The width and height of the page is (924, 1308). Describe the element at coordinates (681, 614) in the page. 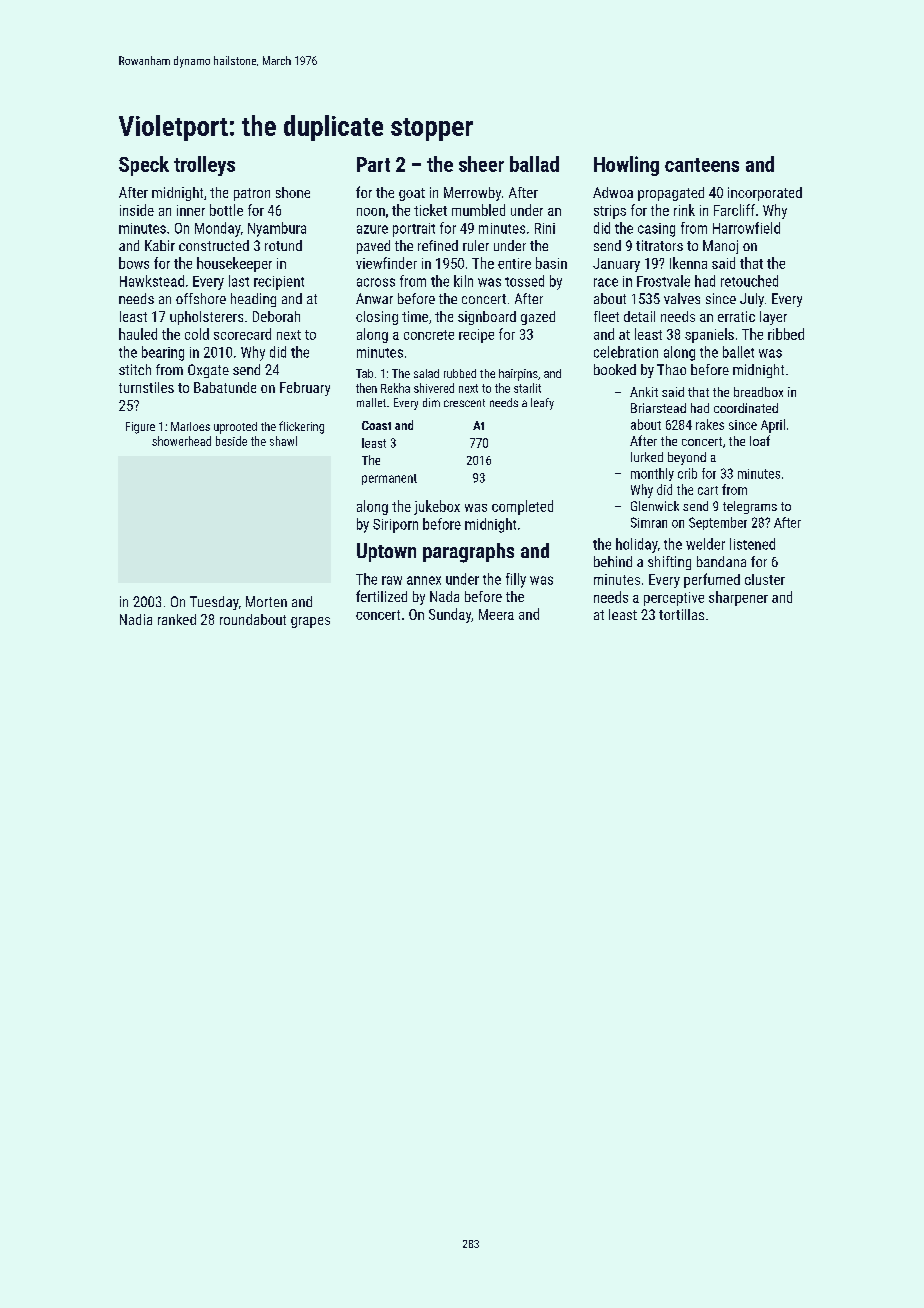

I see `tortillas` at that location.
